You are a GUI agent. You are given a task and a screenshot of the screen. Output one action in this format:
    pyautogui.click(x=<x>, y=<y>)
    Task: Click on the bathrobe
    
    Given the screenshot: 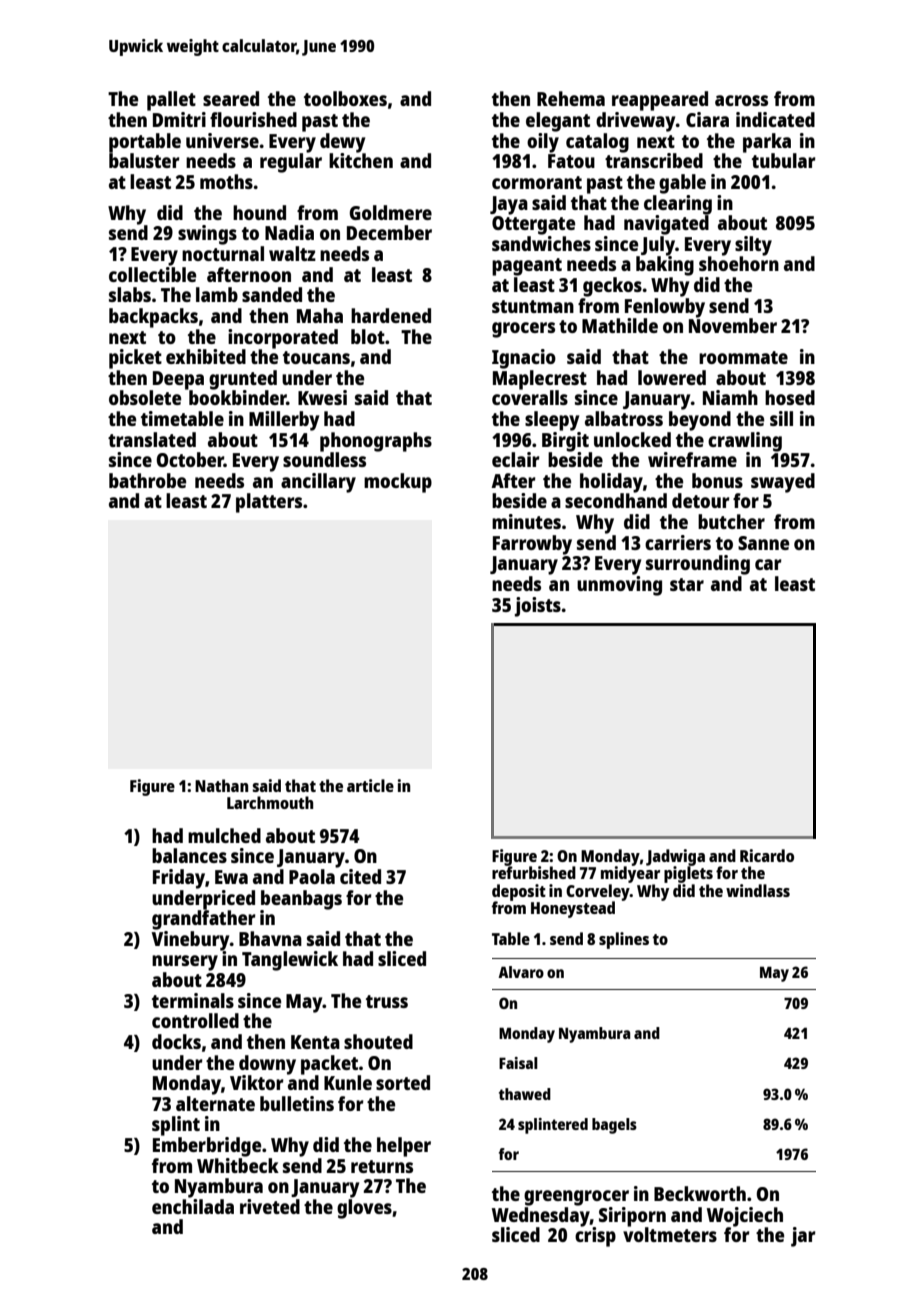 What is the action you would take?
    pyautogui.click(x=147, y=480)
